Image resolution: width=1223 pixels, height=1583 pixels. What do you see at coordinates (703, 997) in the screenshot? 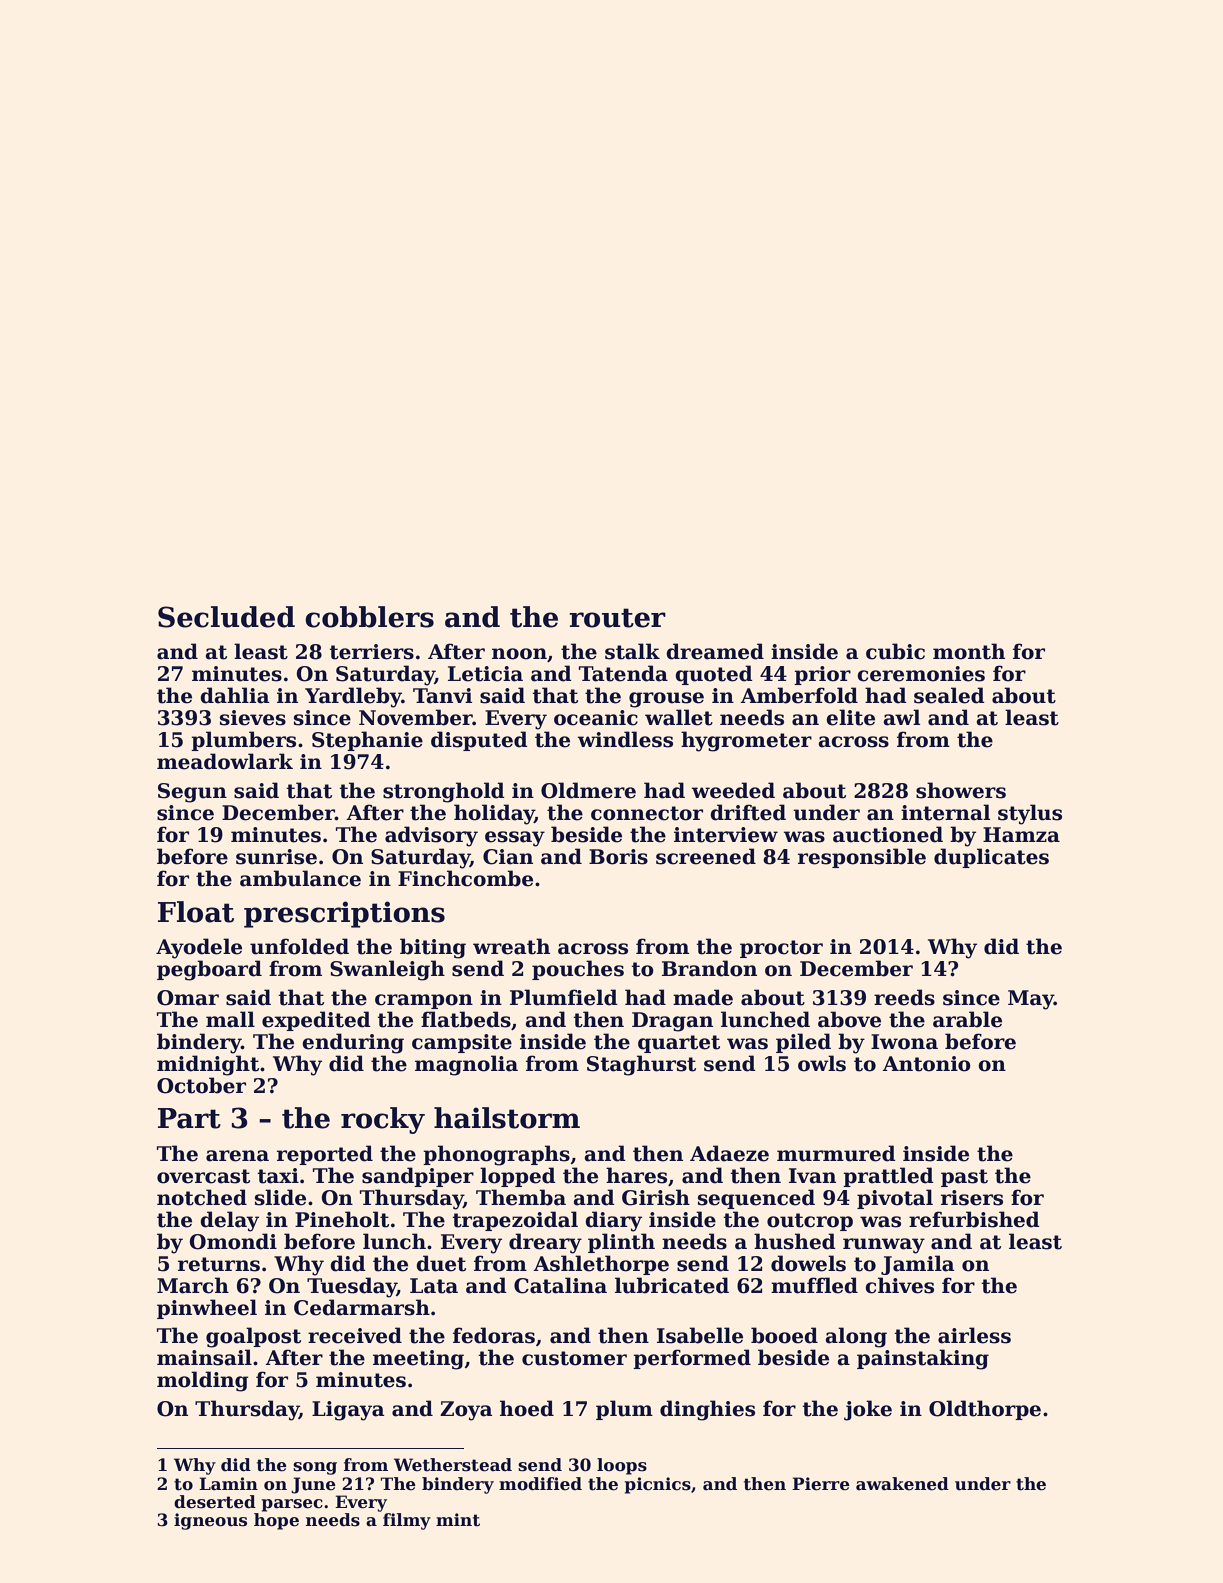
I see `made` at bounding box center [703, 997].
